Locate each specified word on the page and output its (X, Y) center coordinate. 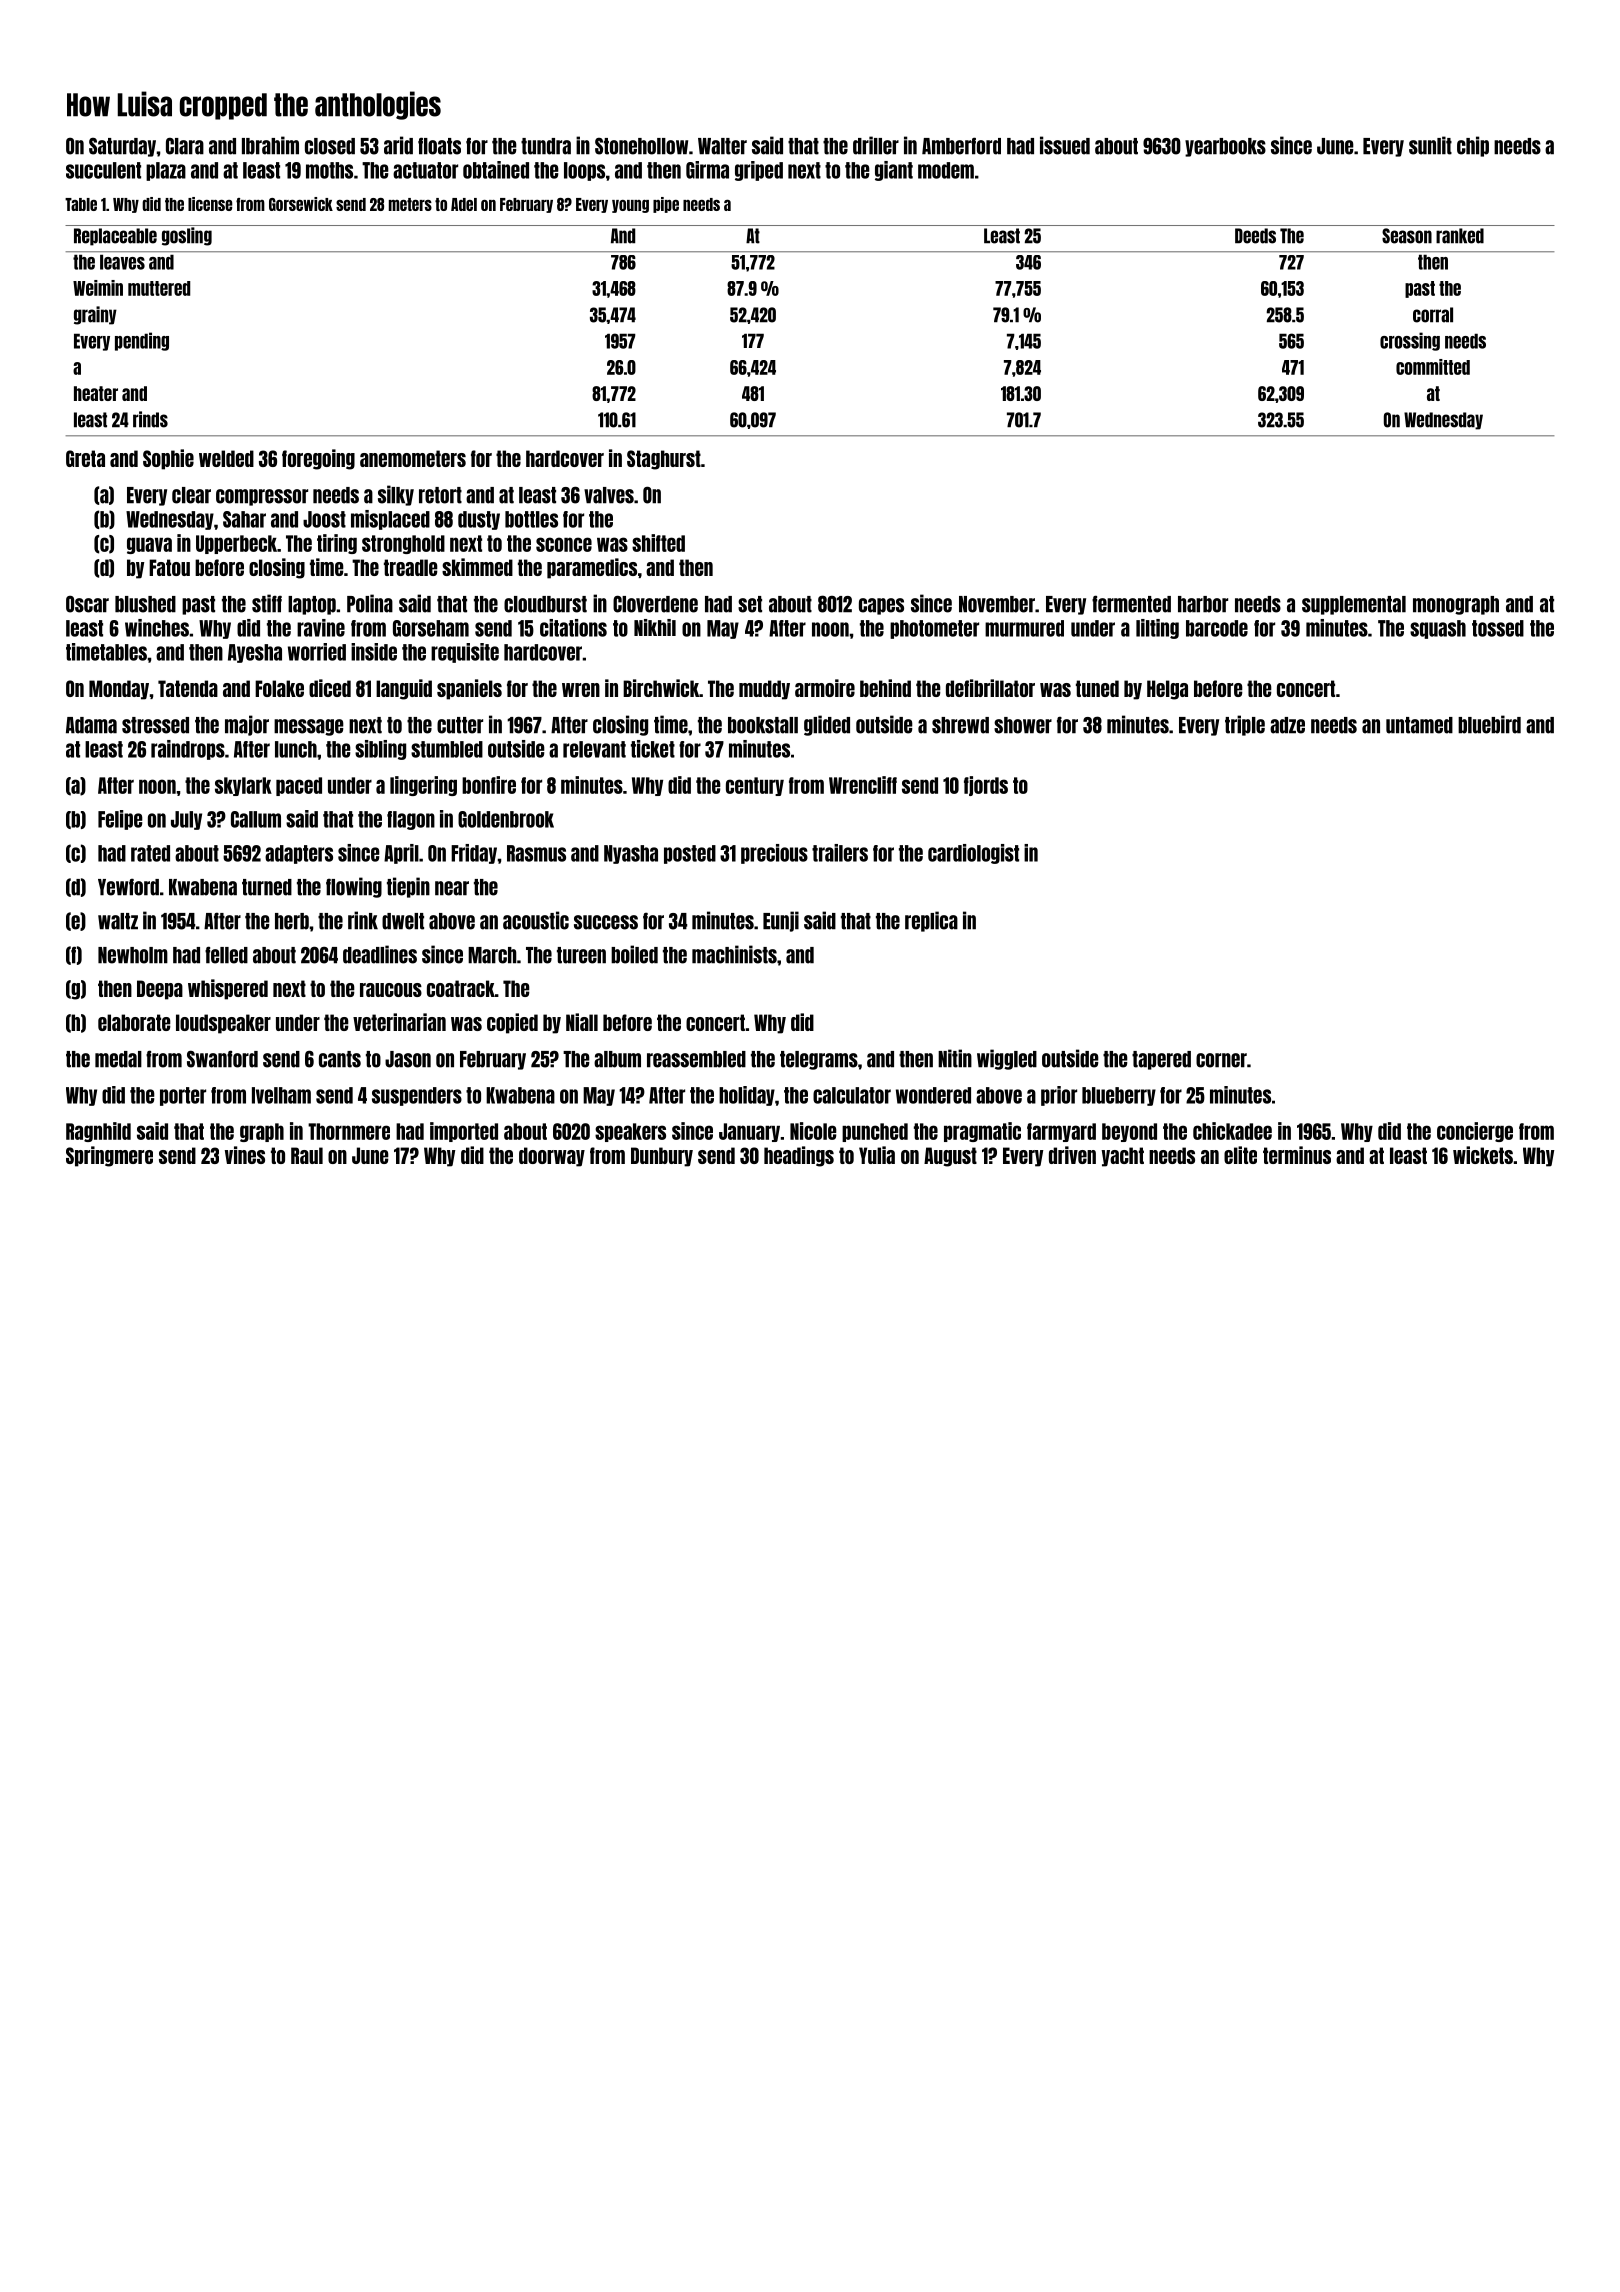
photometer (934, 629)
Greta (85, 458)
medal (118, 1059)
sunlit (1430, 145)
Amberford (961, 146)
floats (439, 146)
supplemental (1354, 605)
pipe (666, 205)
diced (330, 688)
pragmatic (982, 1132)
